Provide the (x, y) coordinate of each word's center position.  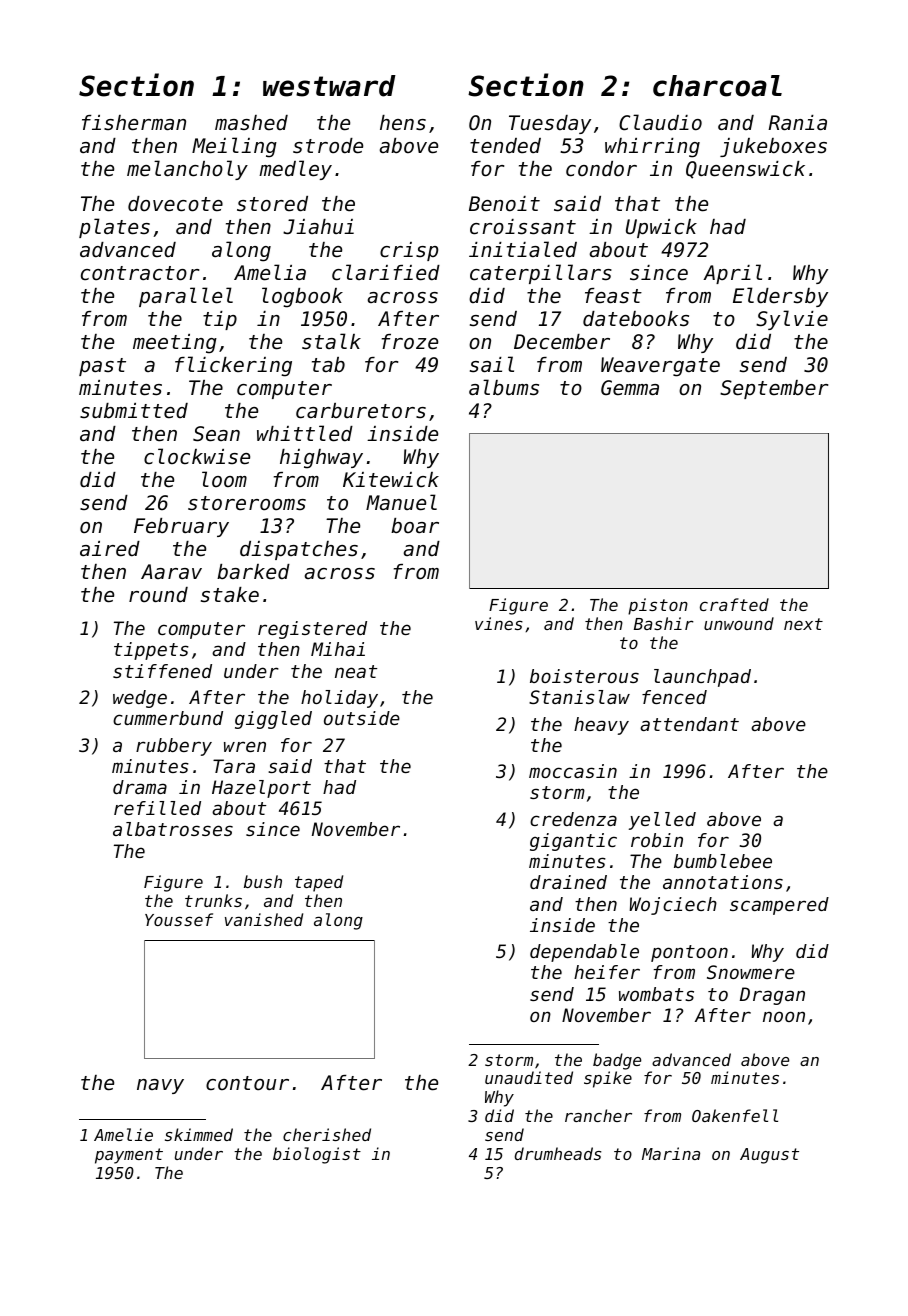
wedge (140, 699)
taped (319, 883)
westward (329, 86)
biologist (317, 1155)
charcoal (717, 86)
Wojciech (673, 906)
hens (403, 123)
